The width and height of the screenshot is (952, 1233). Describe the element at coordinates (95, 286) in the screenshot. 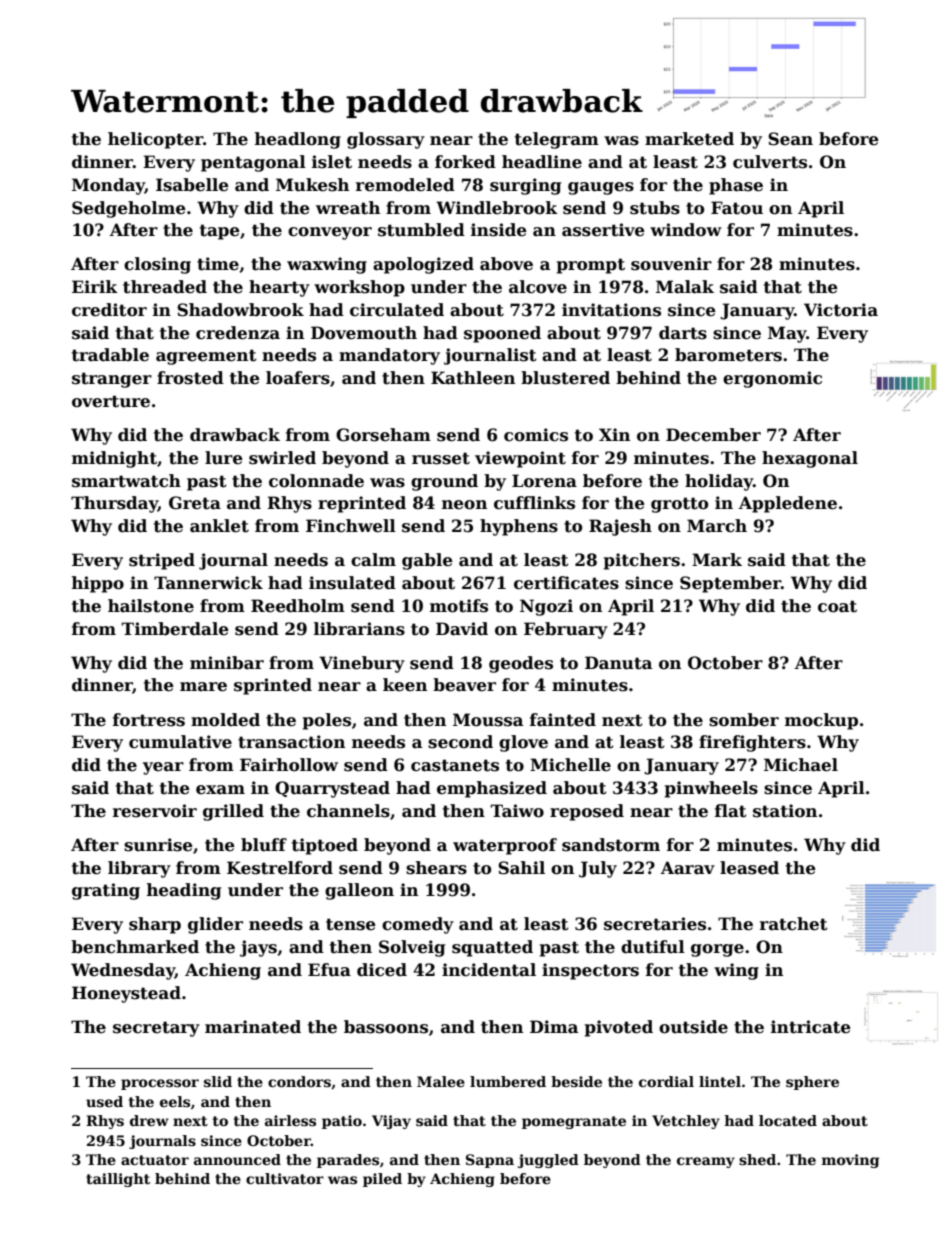

I see `Eirik` at that location.
